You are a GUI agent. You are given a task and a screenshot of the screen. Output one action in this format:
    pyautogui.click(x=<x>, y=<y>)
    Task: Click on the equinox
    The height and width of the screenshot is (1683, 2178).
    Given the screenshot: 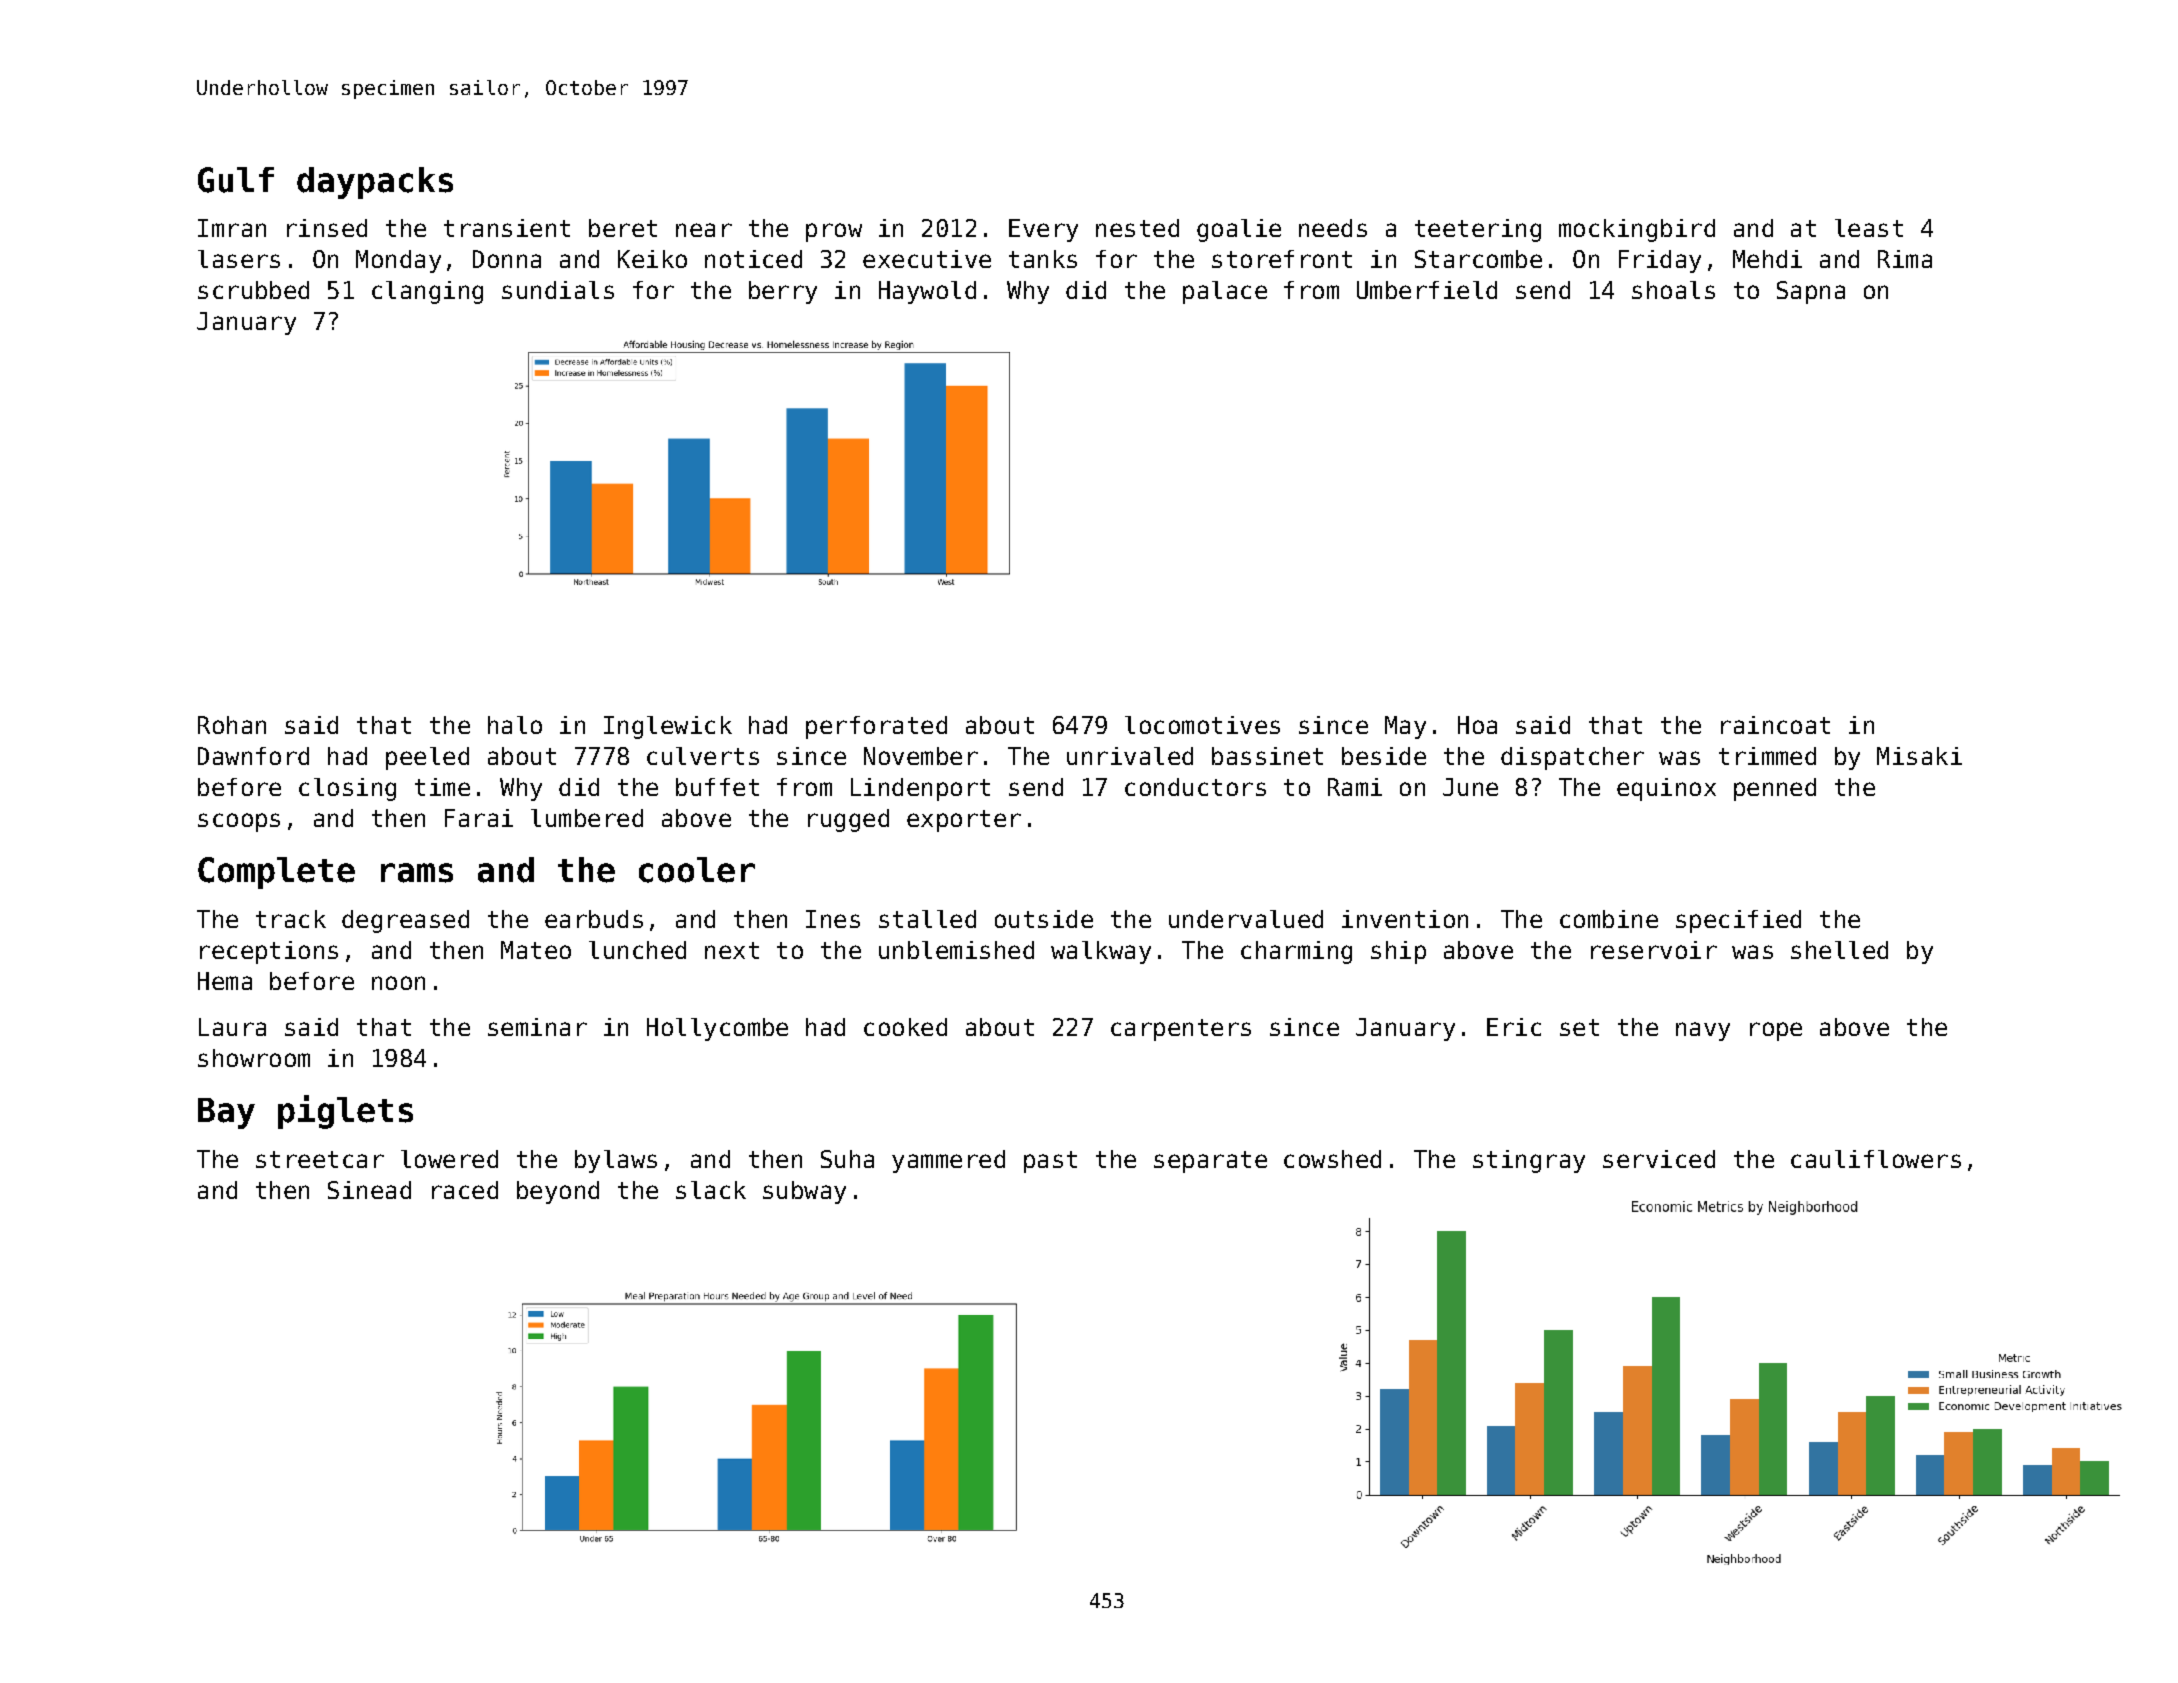 What is the action you would take?
    pyautogui.click(x=1666, y=789)
